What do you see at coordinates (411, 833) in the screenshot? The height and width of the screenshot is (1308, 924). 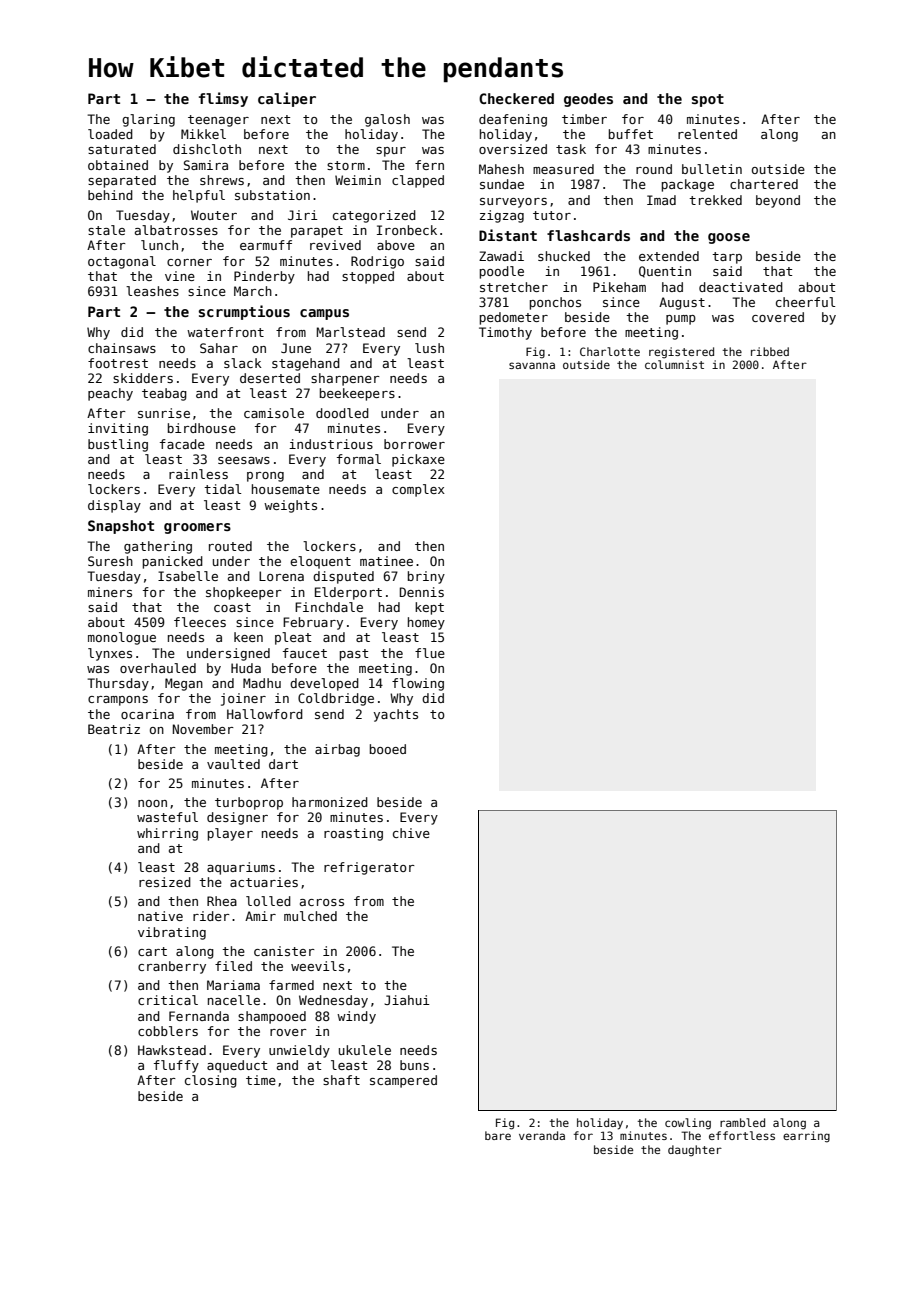 I see `chive` at bounding box center [411, 833].
